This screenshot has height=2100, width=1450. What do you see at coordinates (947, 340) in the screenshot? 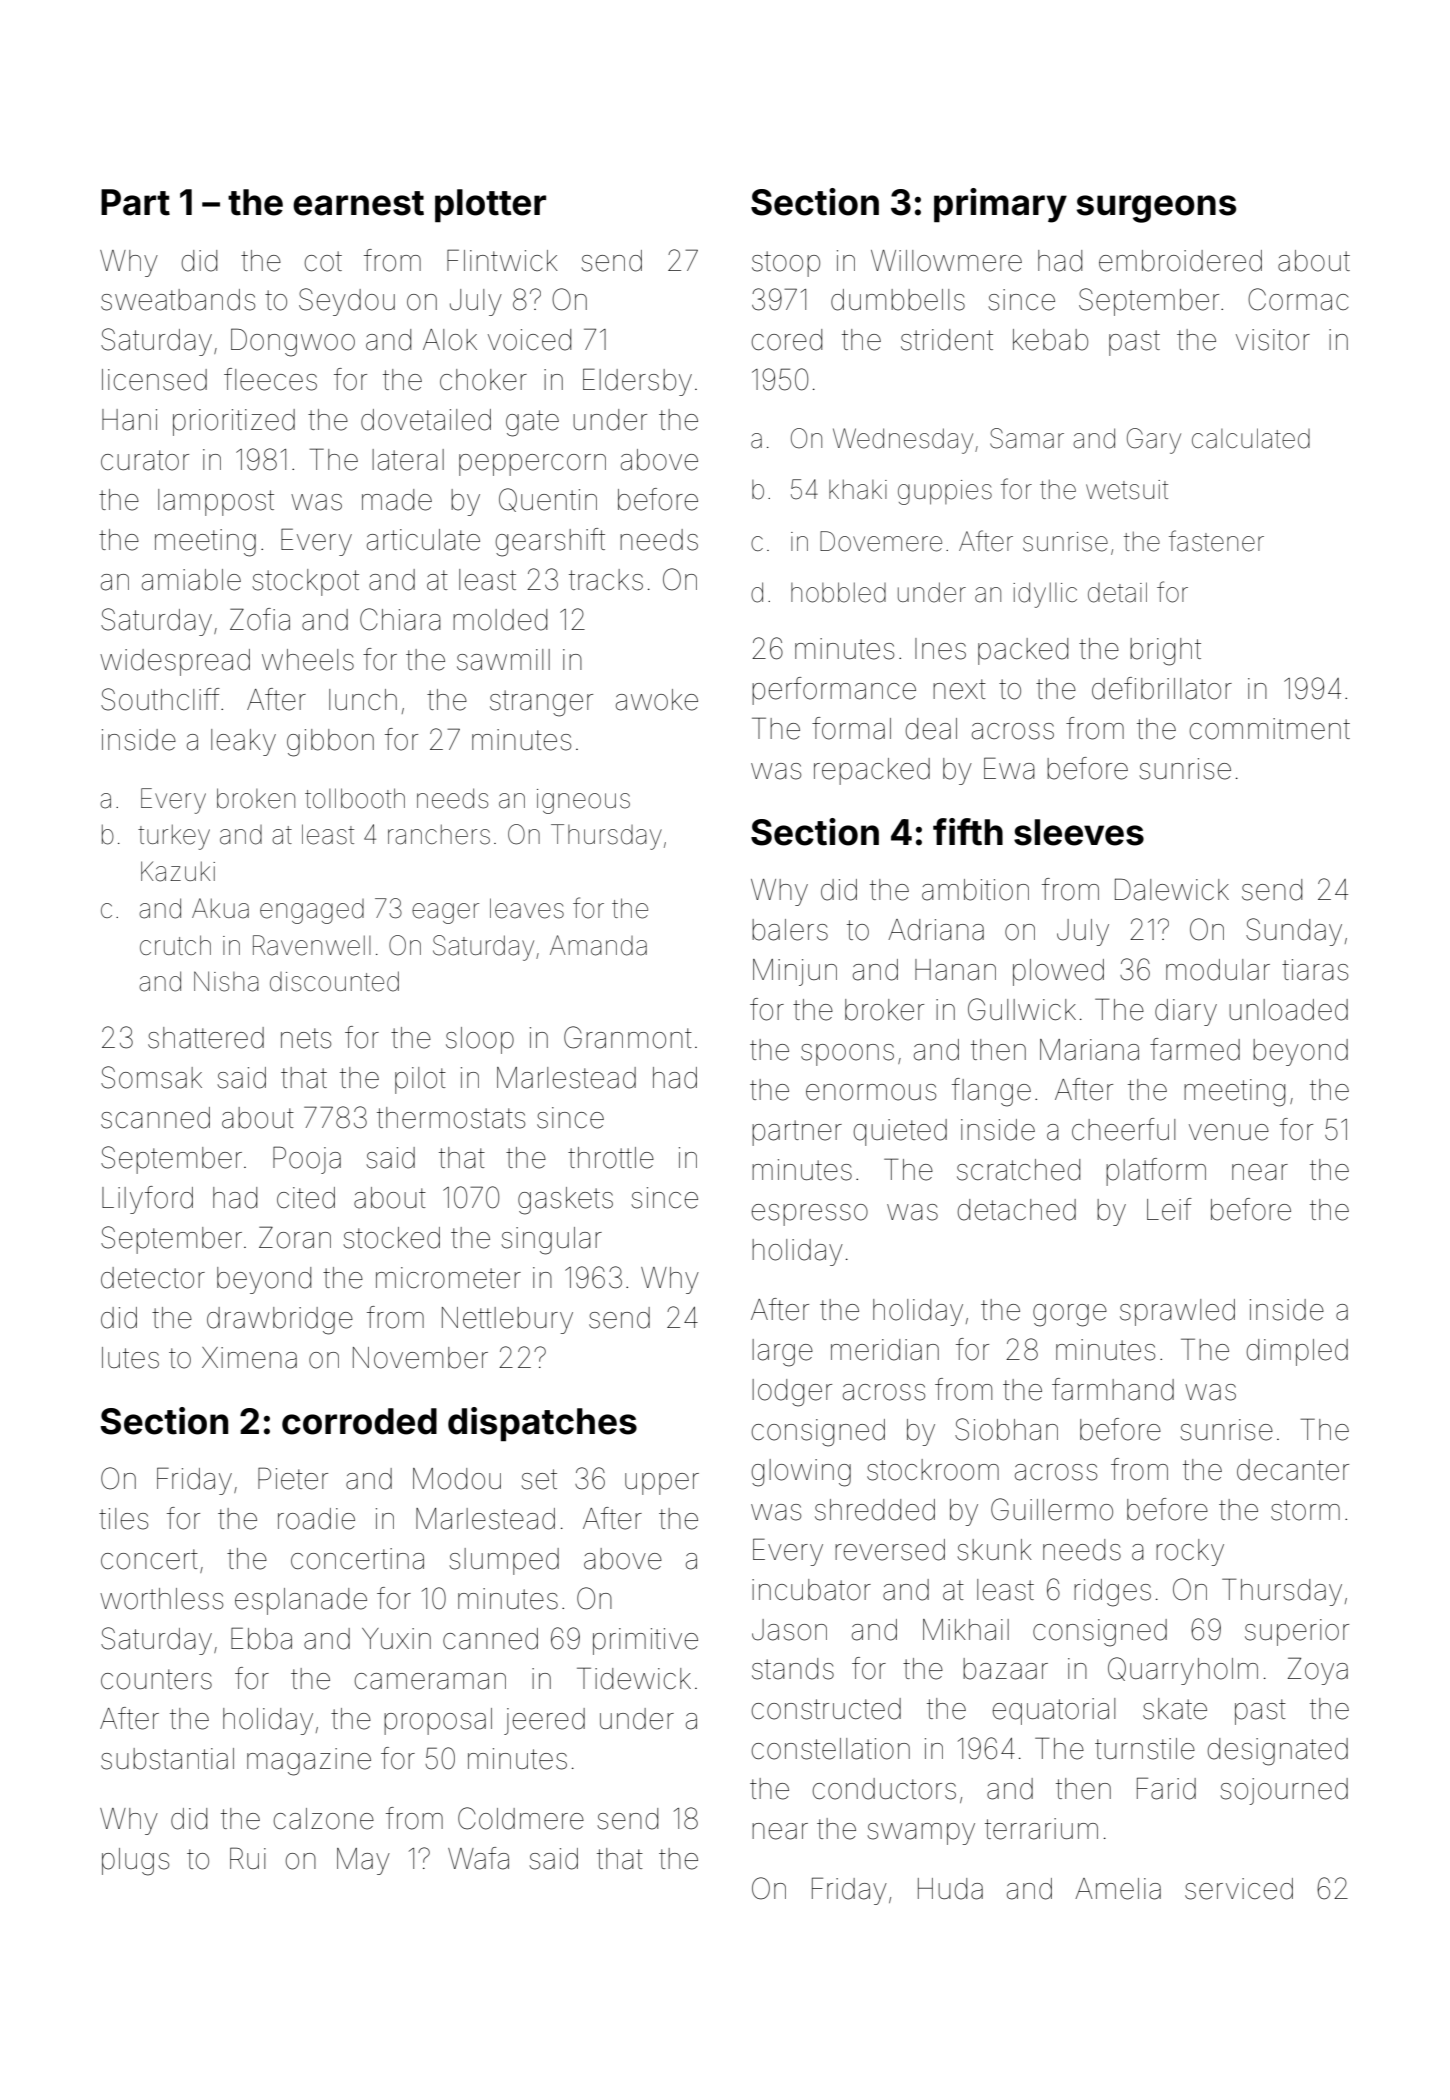
I see `strident` at bounding box center [947, 340].
